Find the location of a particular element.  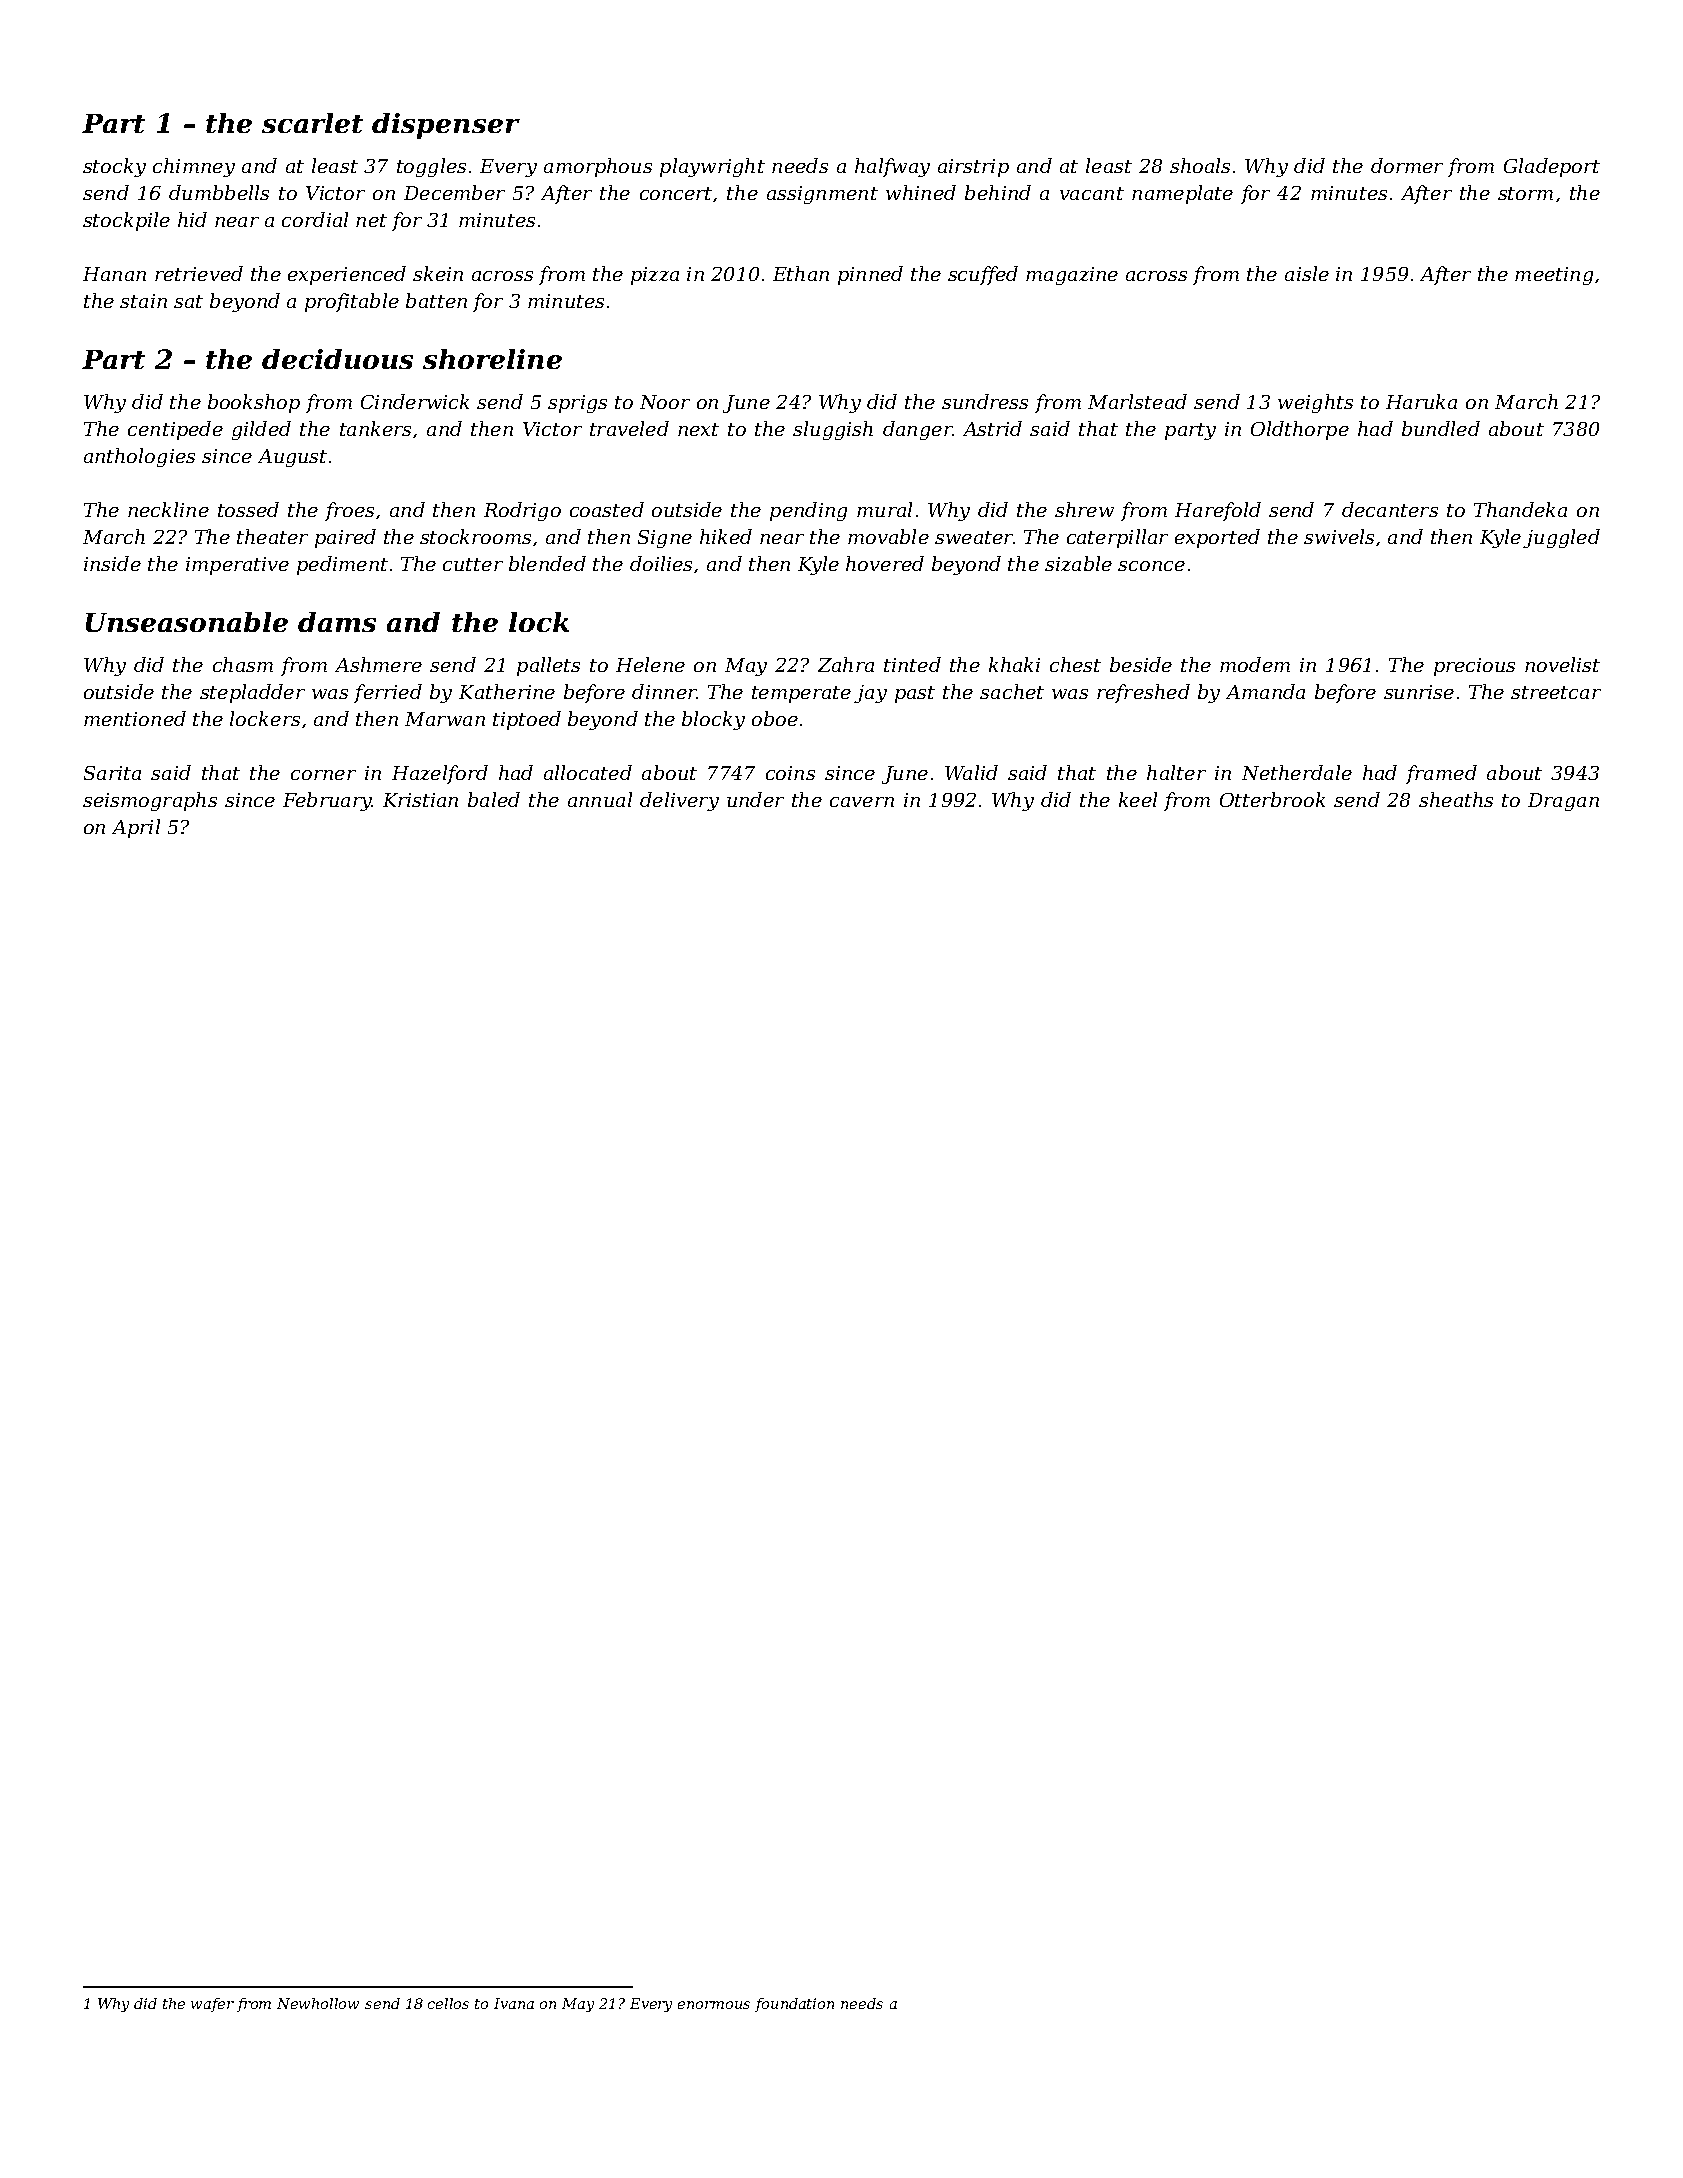

February is located at coordinates (327, 801).
